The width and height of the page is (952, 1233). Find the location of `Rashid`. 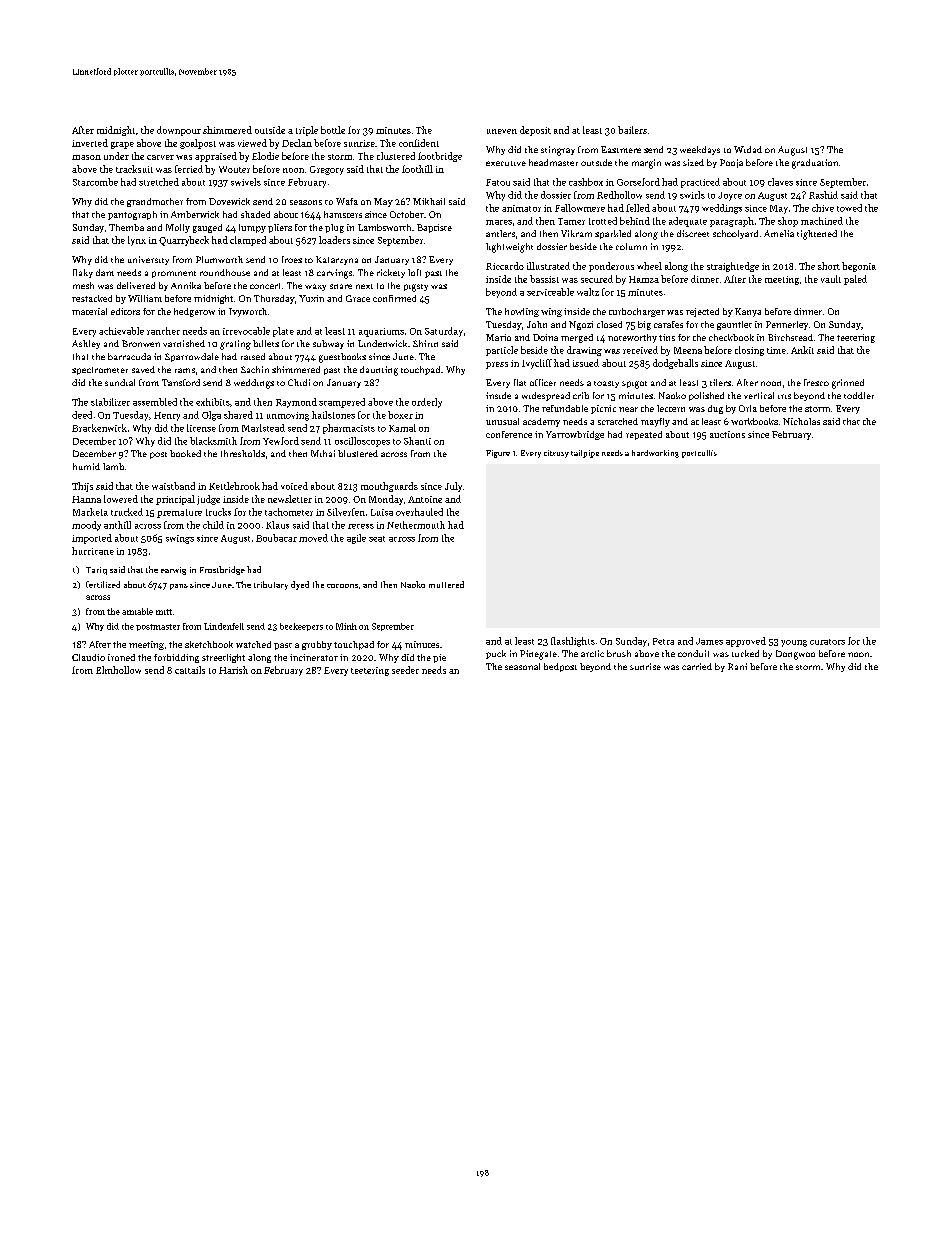

Rashid is located at coordinates (823, 195).
